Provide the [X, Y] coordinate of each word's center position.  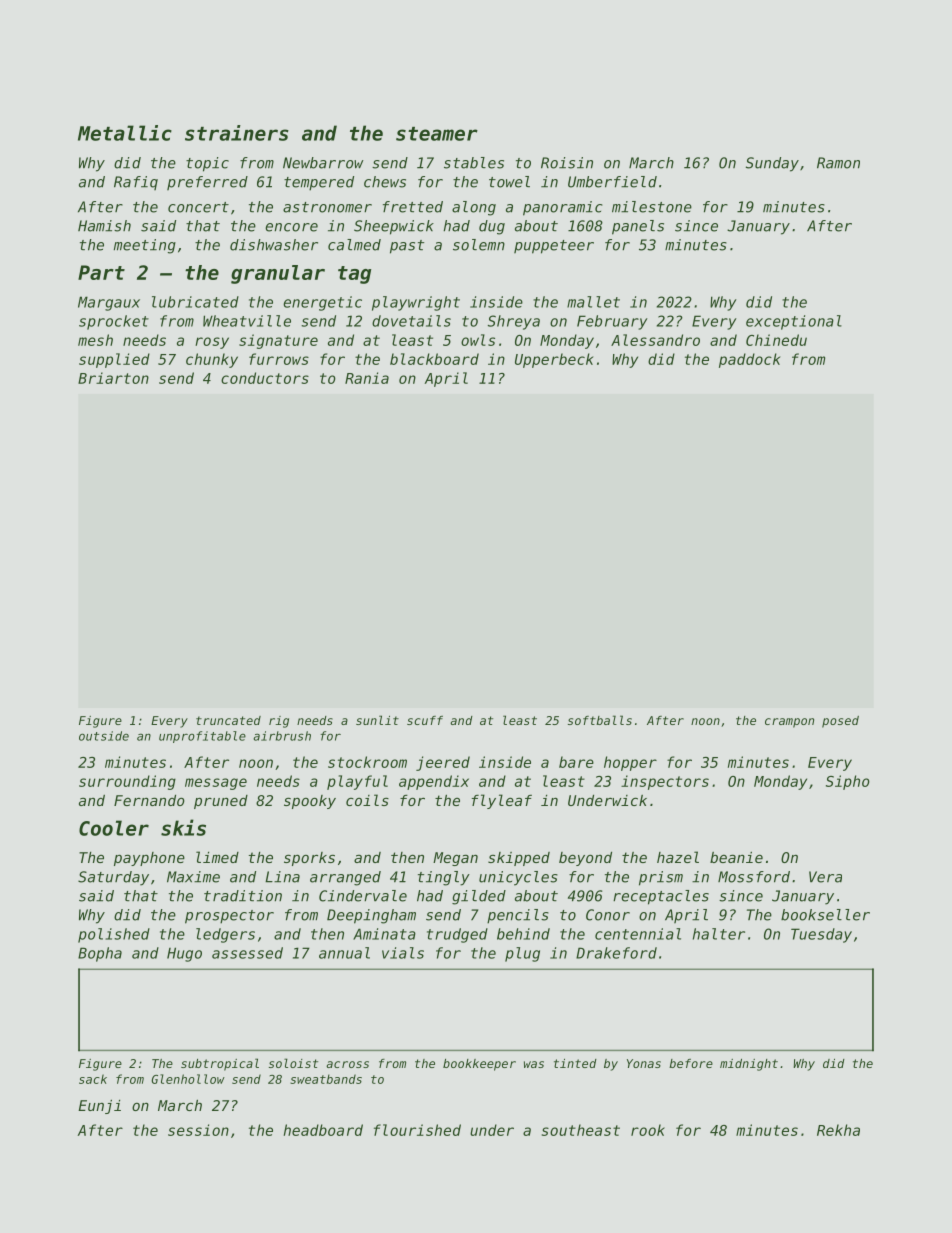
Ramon [838, 163]
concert [198, 207]
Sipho [848, 782]
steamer [437, 134]
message [216, 784]
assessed [247, 953]
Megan [455, 859]
